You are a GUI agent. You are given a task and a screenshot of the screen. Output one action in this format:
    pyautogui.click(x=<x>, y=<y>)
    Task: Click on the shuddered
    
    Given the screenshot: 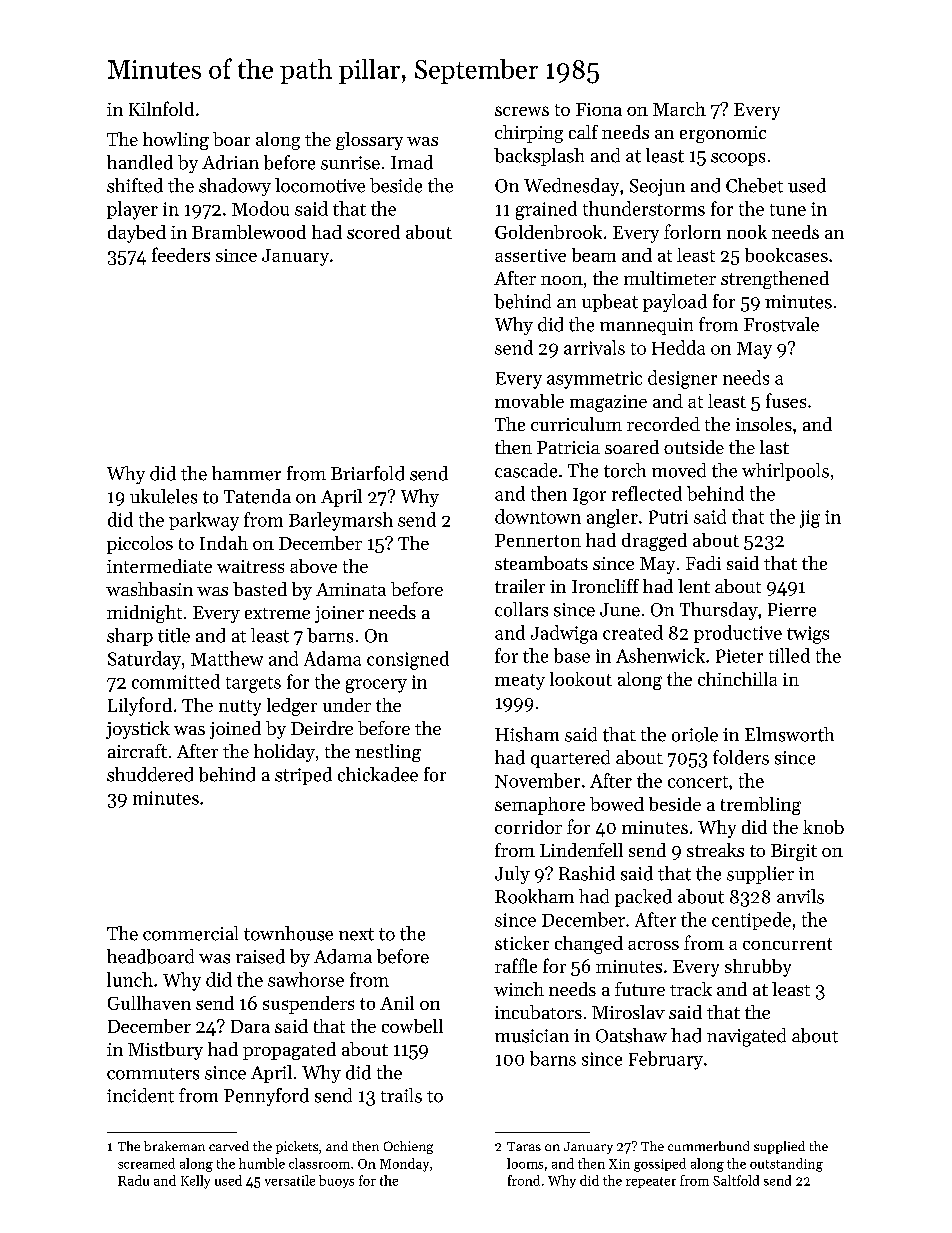 What is the action you would take?
    pyautogui.click(x=150, y=774)
